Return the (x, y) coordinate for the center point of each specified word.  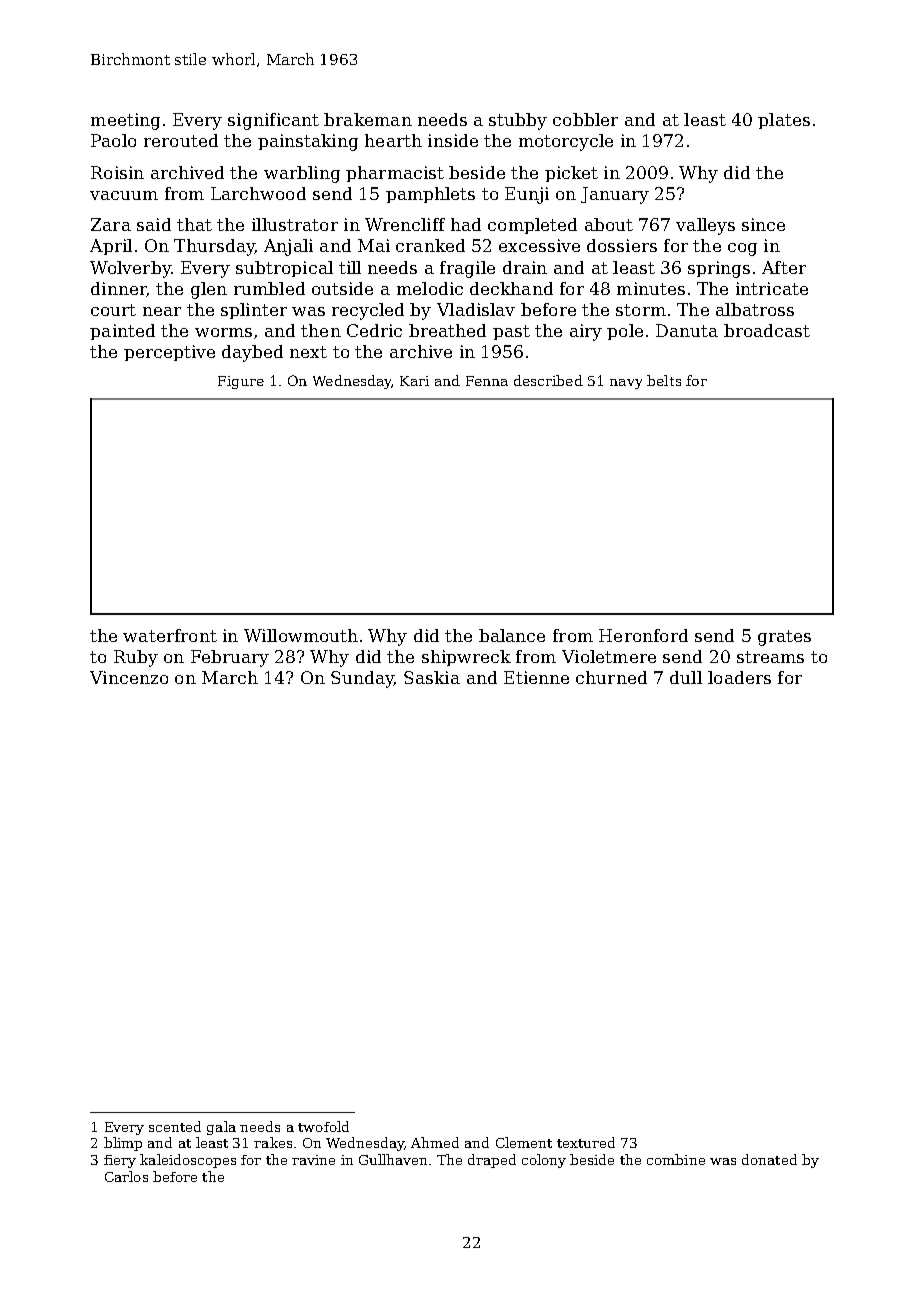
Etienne (536, 677)
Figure (241, 382)
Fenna (487, 381)
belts (664, 380)
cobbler (585, 119)
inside (453, 140)
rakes (273, 1142)
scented (175, 1126)
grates (784, 638)
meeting (125, 121)
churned (611, 677)
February (230, 658)
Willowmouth (301, 635)
